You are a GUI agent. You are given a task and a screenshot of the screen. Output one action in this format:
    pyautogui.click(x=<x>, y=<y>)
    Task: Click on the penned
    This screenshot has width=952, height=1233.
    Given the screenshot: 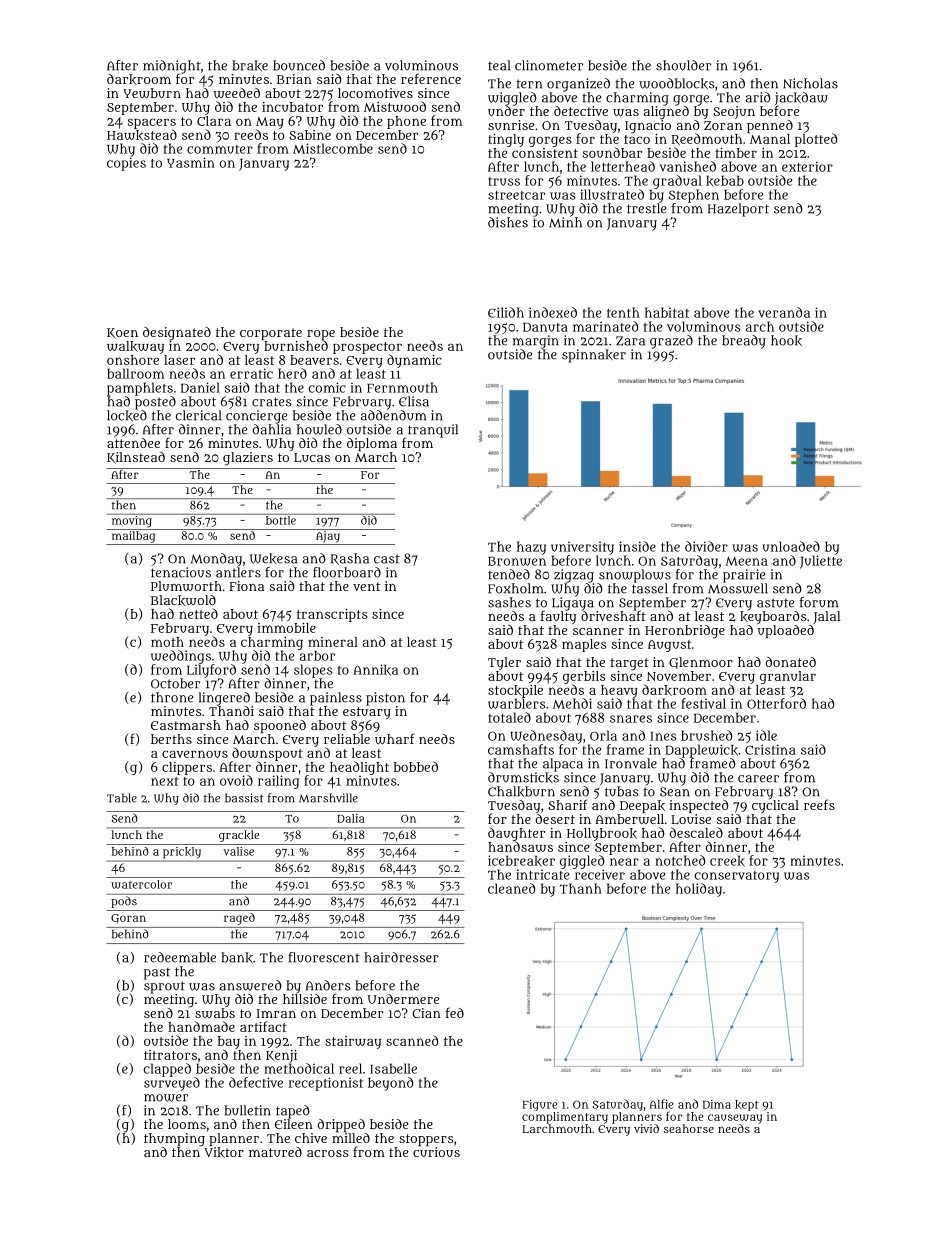 What is the action you would take?
    pyautogui.click(x=770, y=126)
